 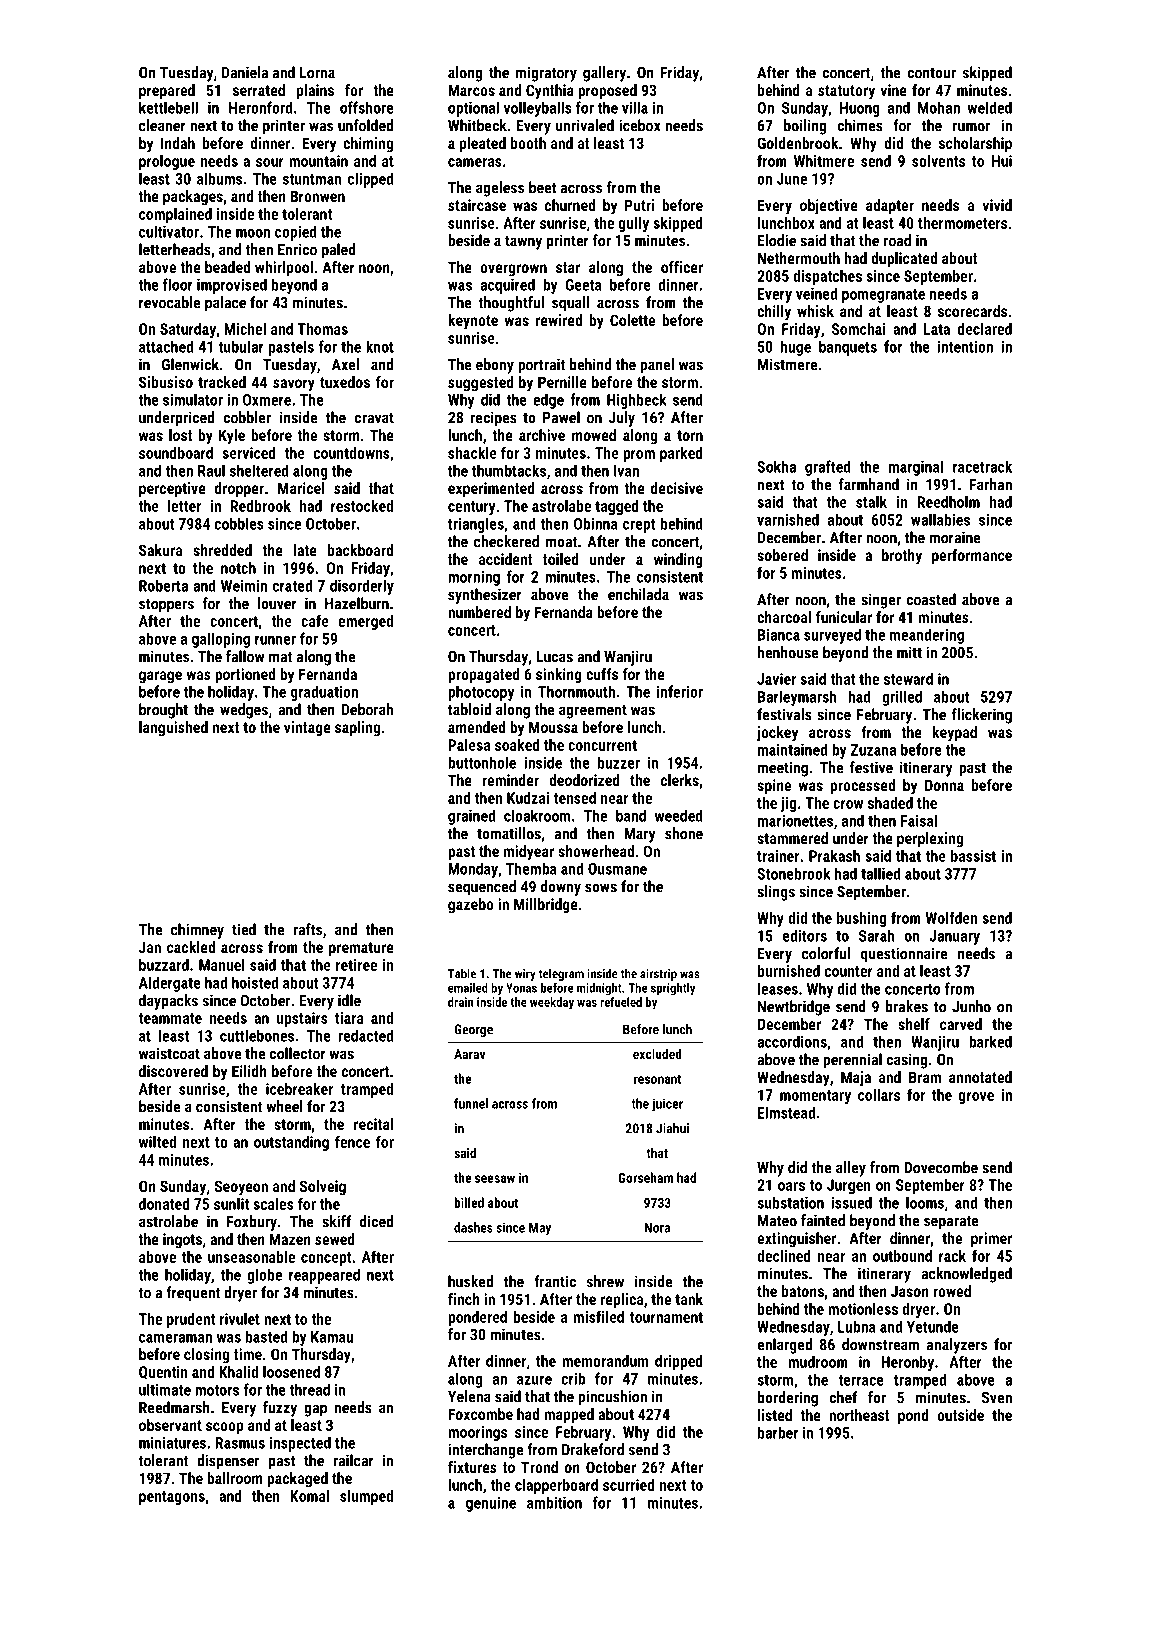 I want to click on languished, so click(x=173, y=729).
